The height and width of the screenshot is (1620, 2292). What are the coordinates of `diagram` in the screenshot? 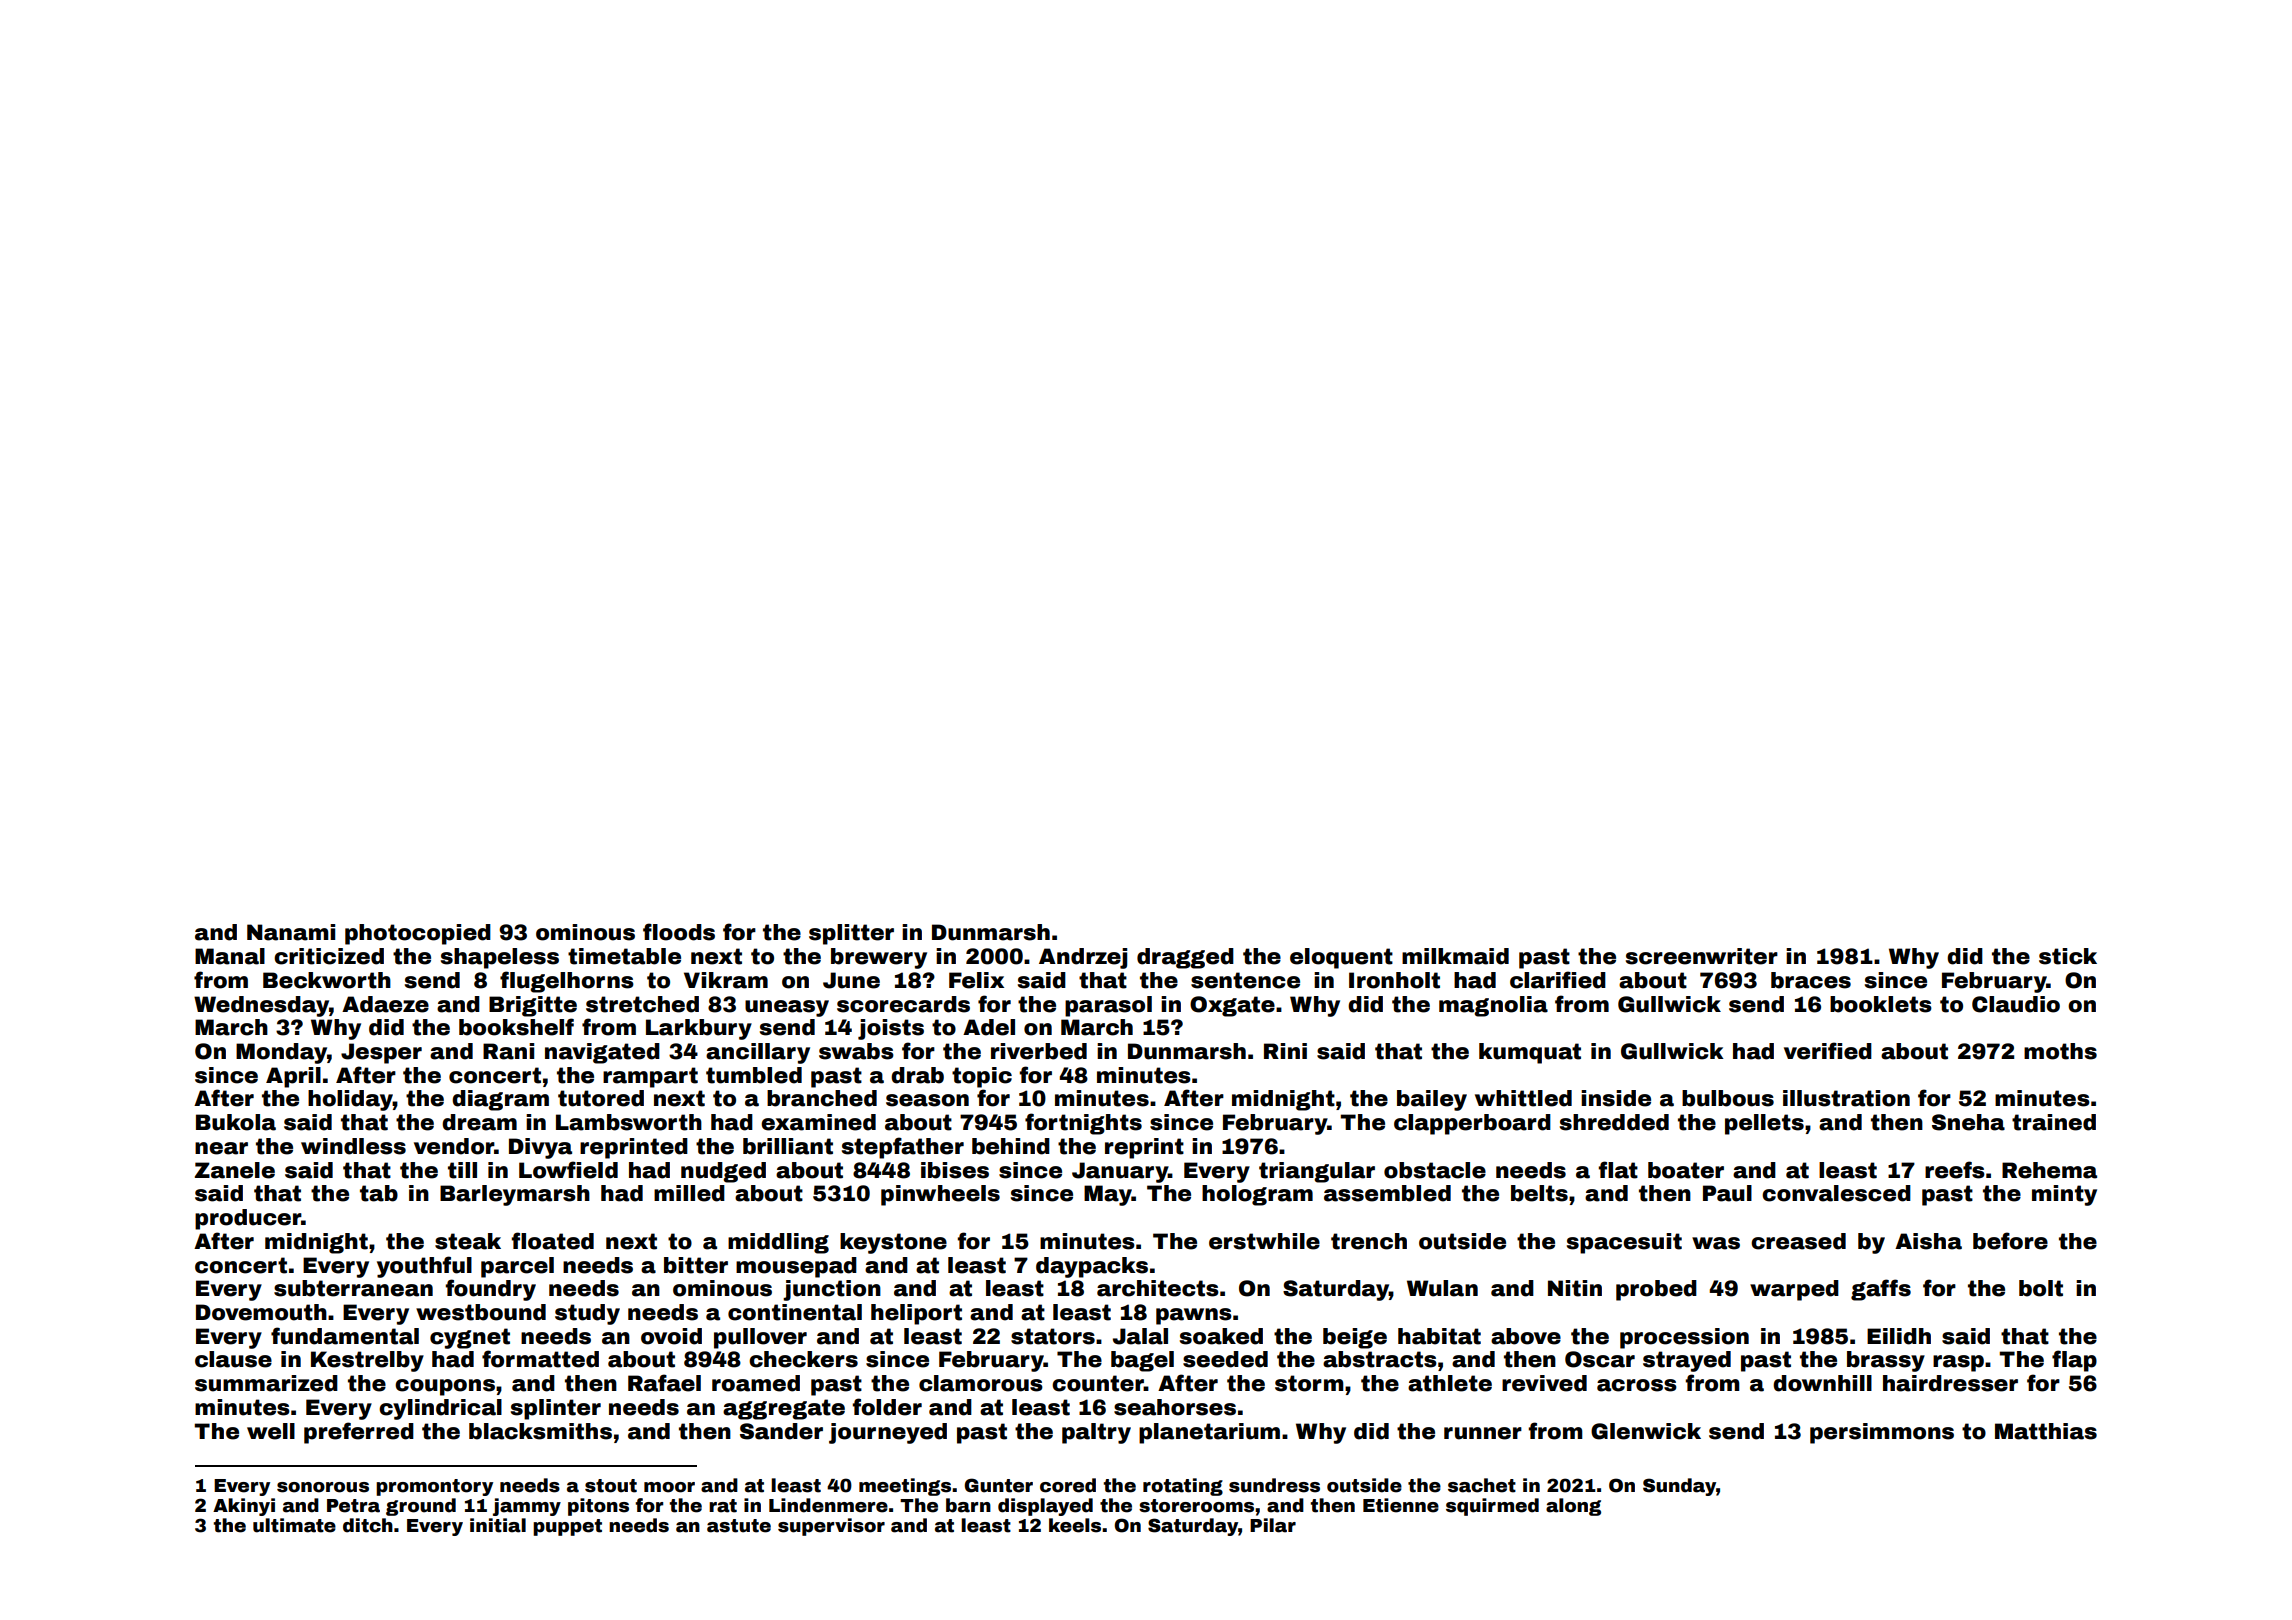 It's located at (500, 1100).
